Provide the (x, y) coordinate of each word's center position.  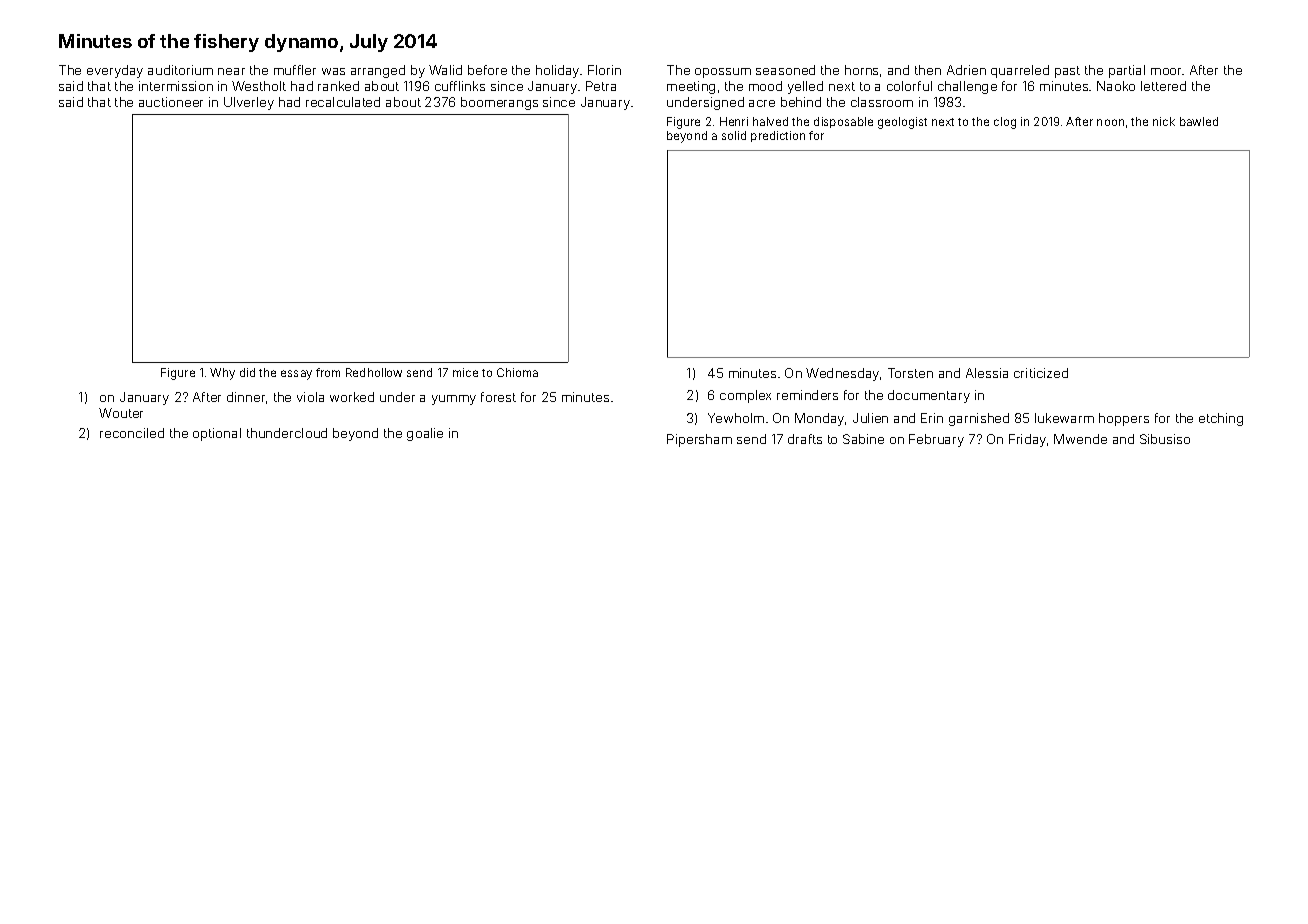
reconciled (132, 433)
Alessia (987, 373)
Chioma (517, 372)
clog (1005, 123)
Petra (601, 86)
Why (222, 374)
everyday (115, 71)
